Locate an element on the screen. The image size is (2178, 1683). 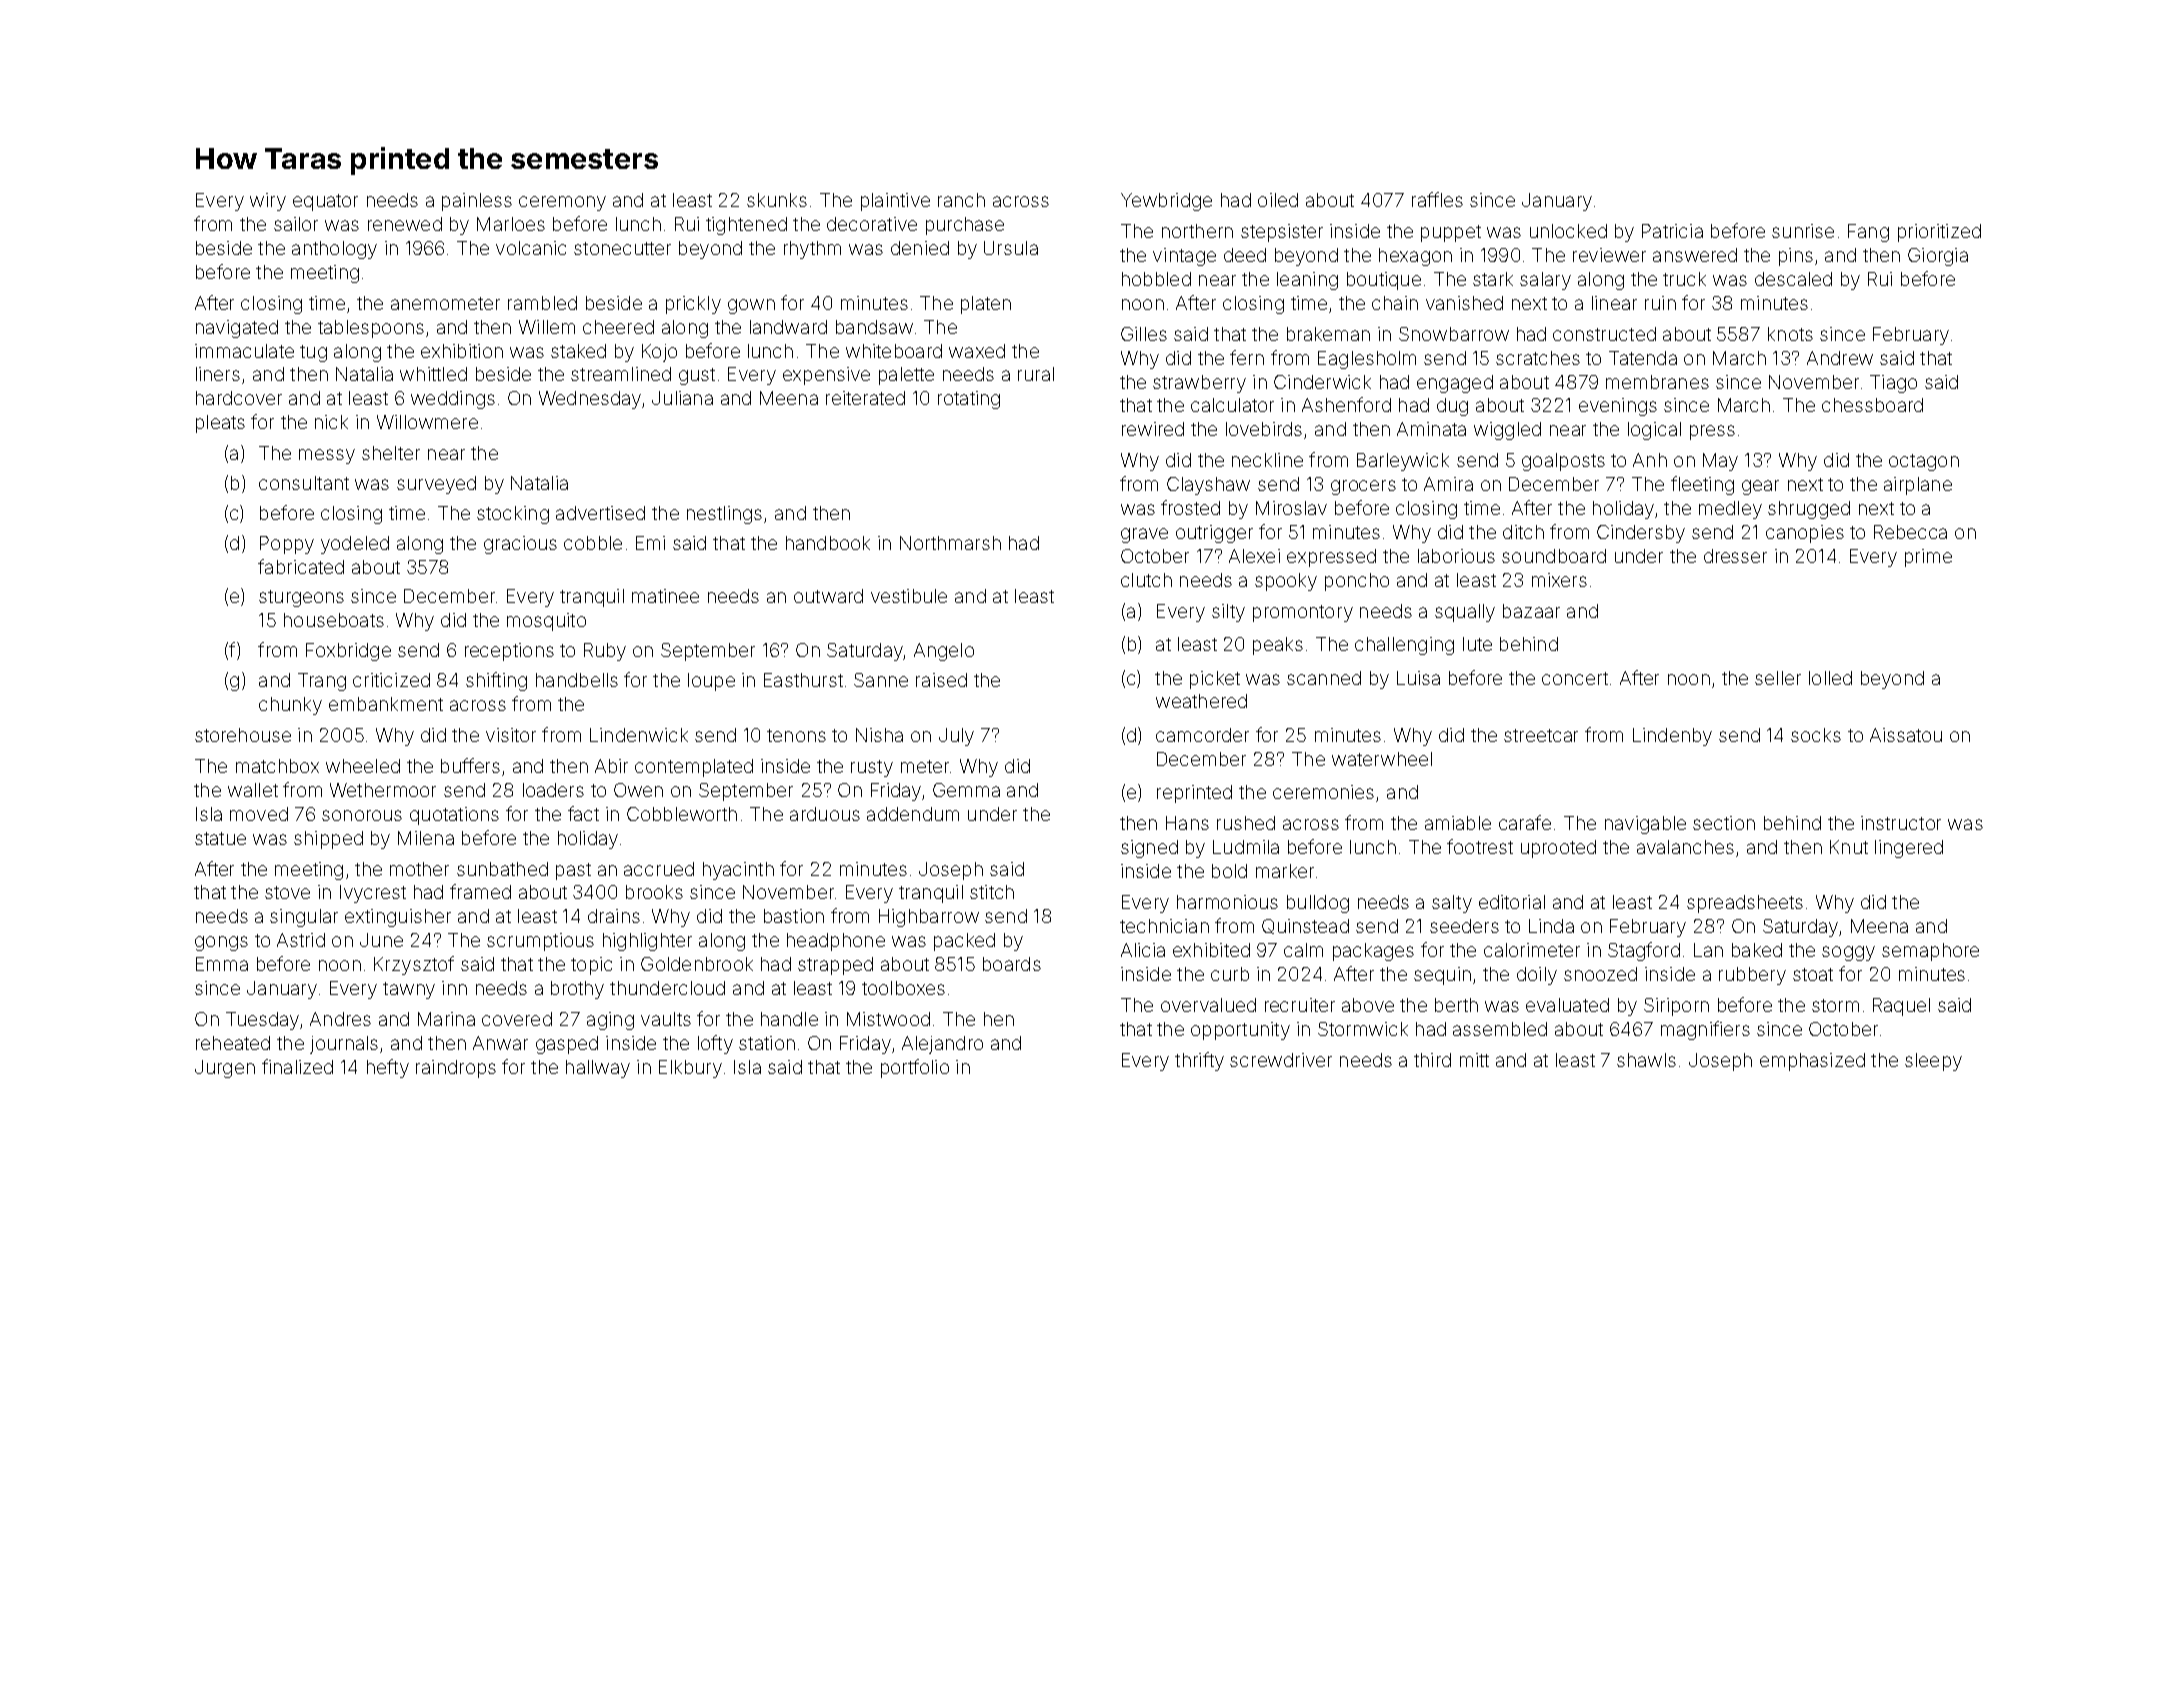
opportunity is located at coordinates (1240, 1031).
